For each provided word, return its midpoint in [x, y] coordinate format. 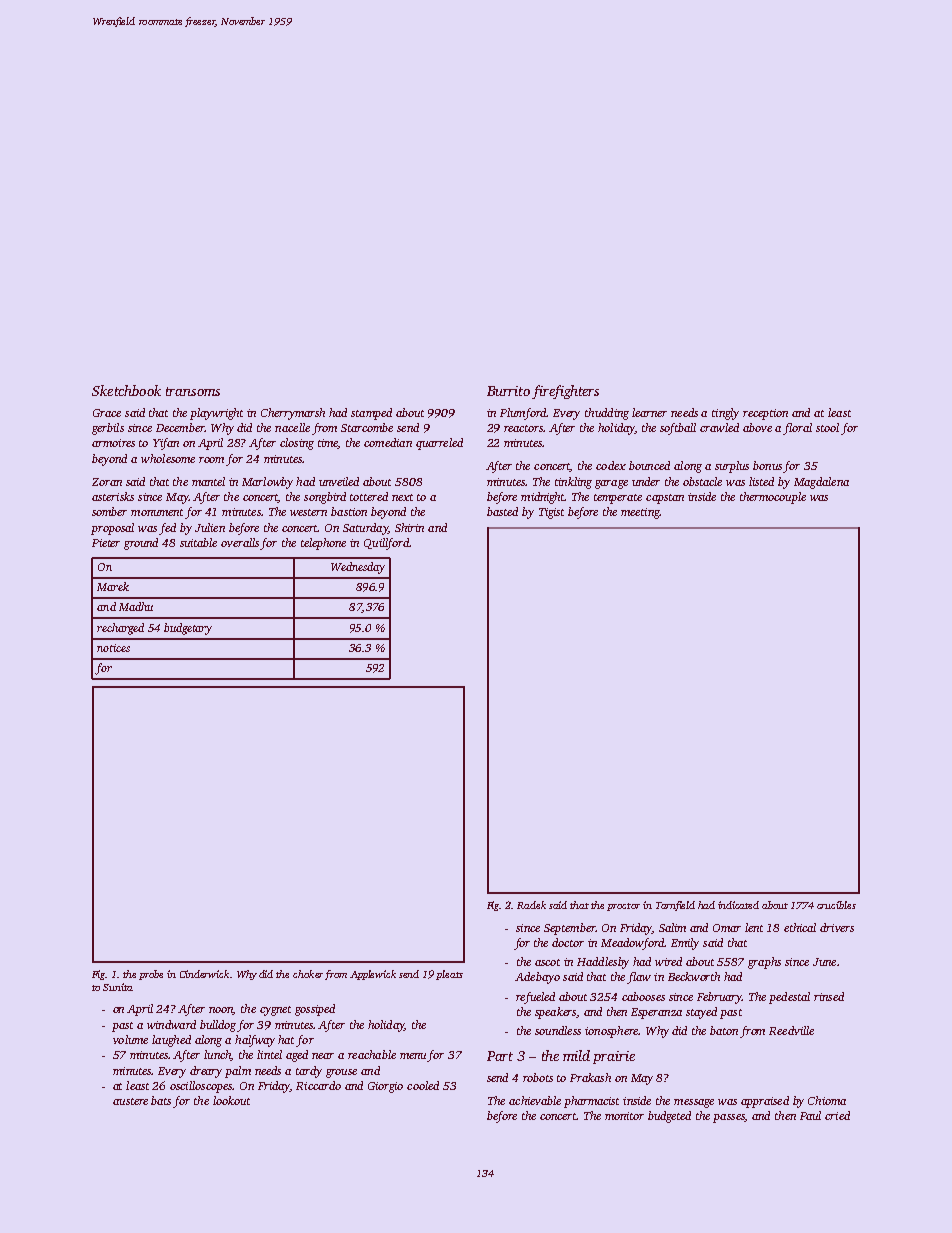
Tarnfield [675, 906]
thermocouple [773, 498]
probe [151, 975]
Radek [531, 905]
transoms [193, 391]
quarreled [439, 444]
